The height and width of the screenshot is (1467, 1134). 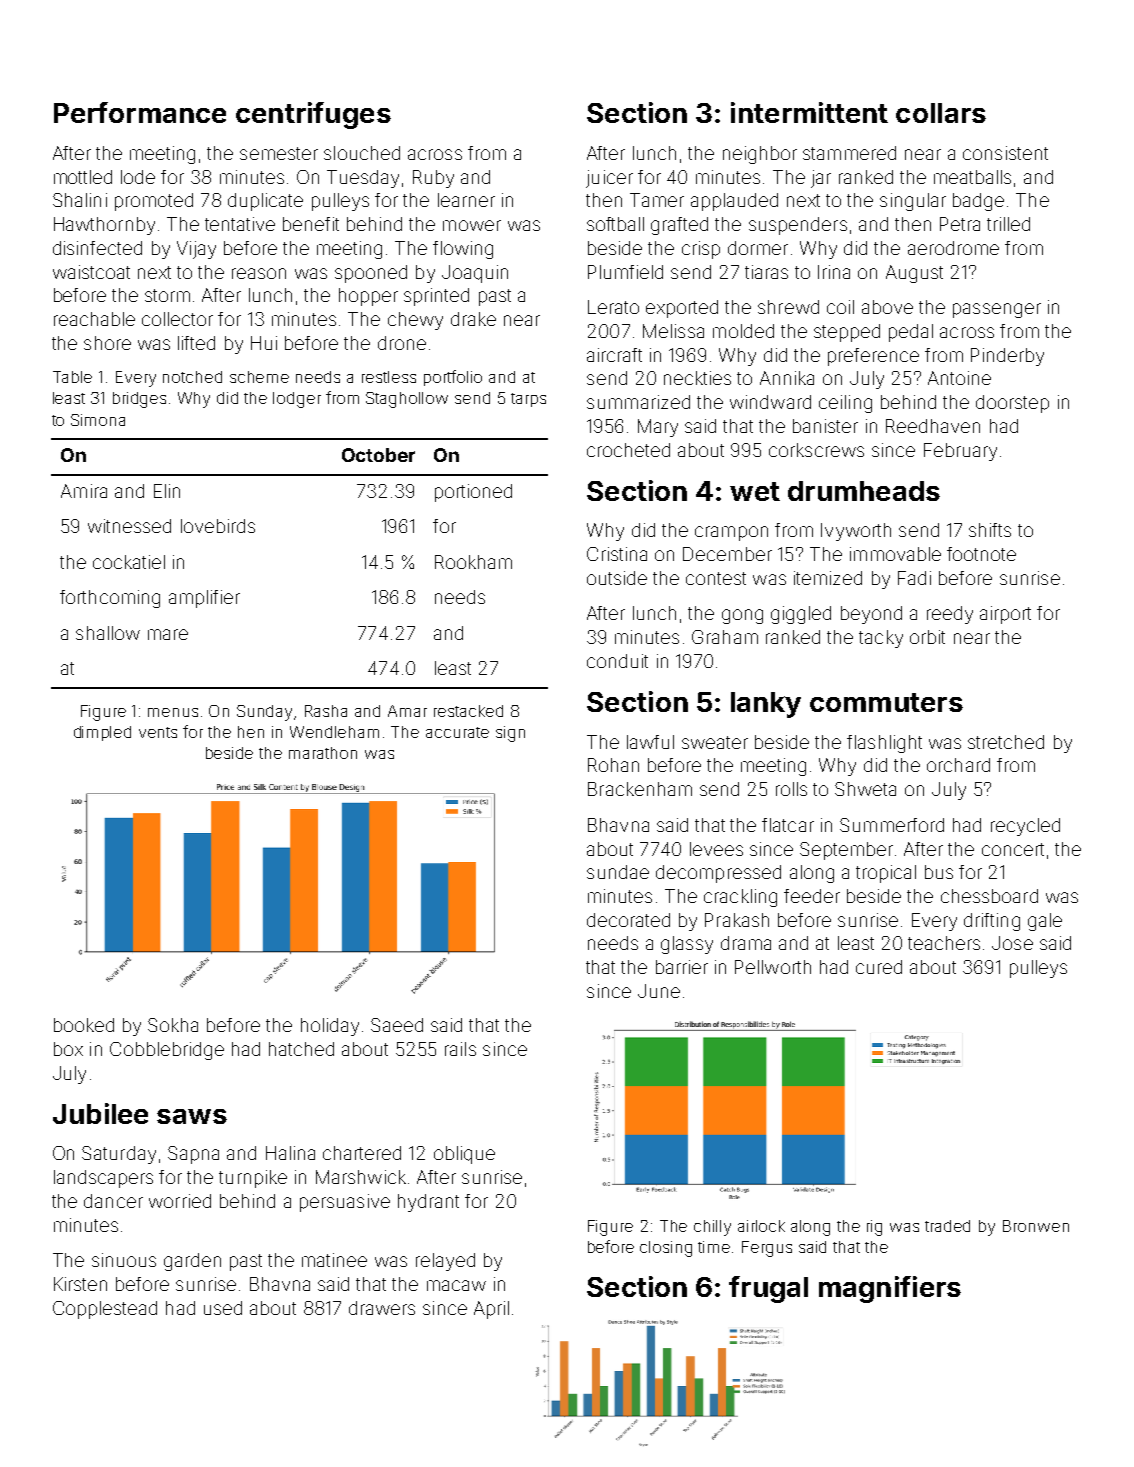 What do you see at coordinates (140, 112) in the screenshot?
I see `Performance` at bounding box center [140, 112].
